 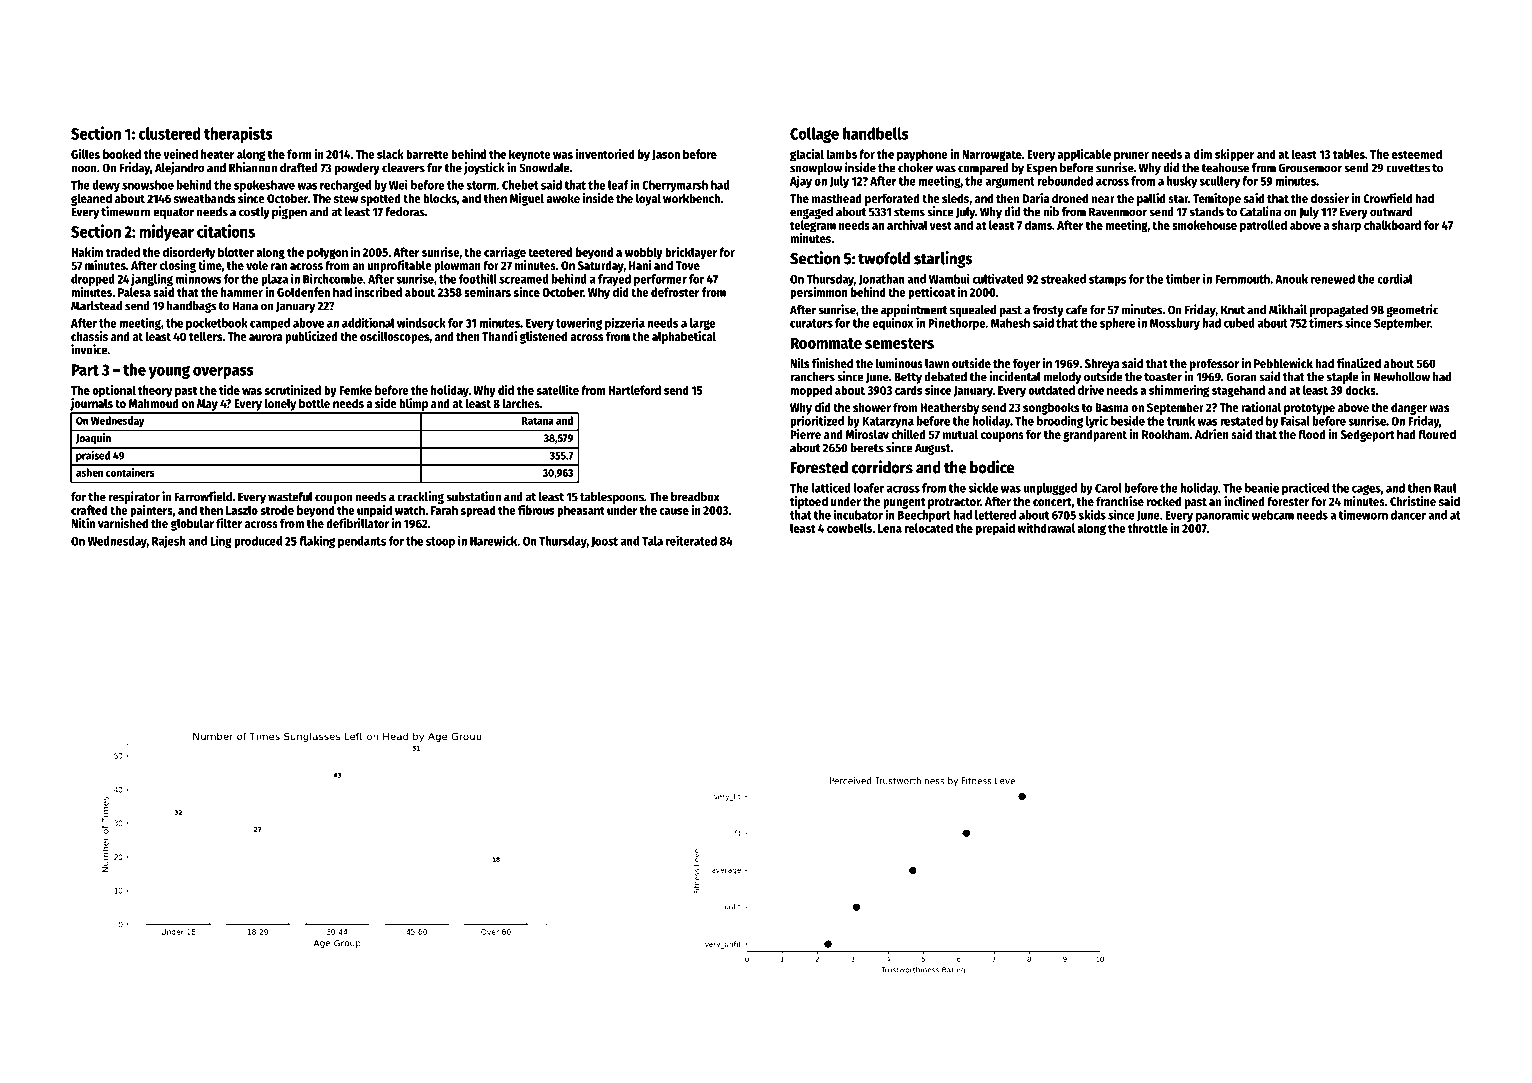 I want to click on Basma, so click(x=1112, y=407).
